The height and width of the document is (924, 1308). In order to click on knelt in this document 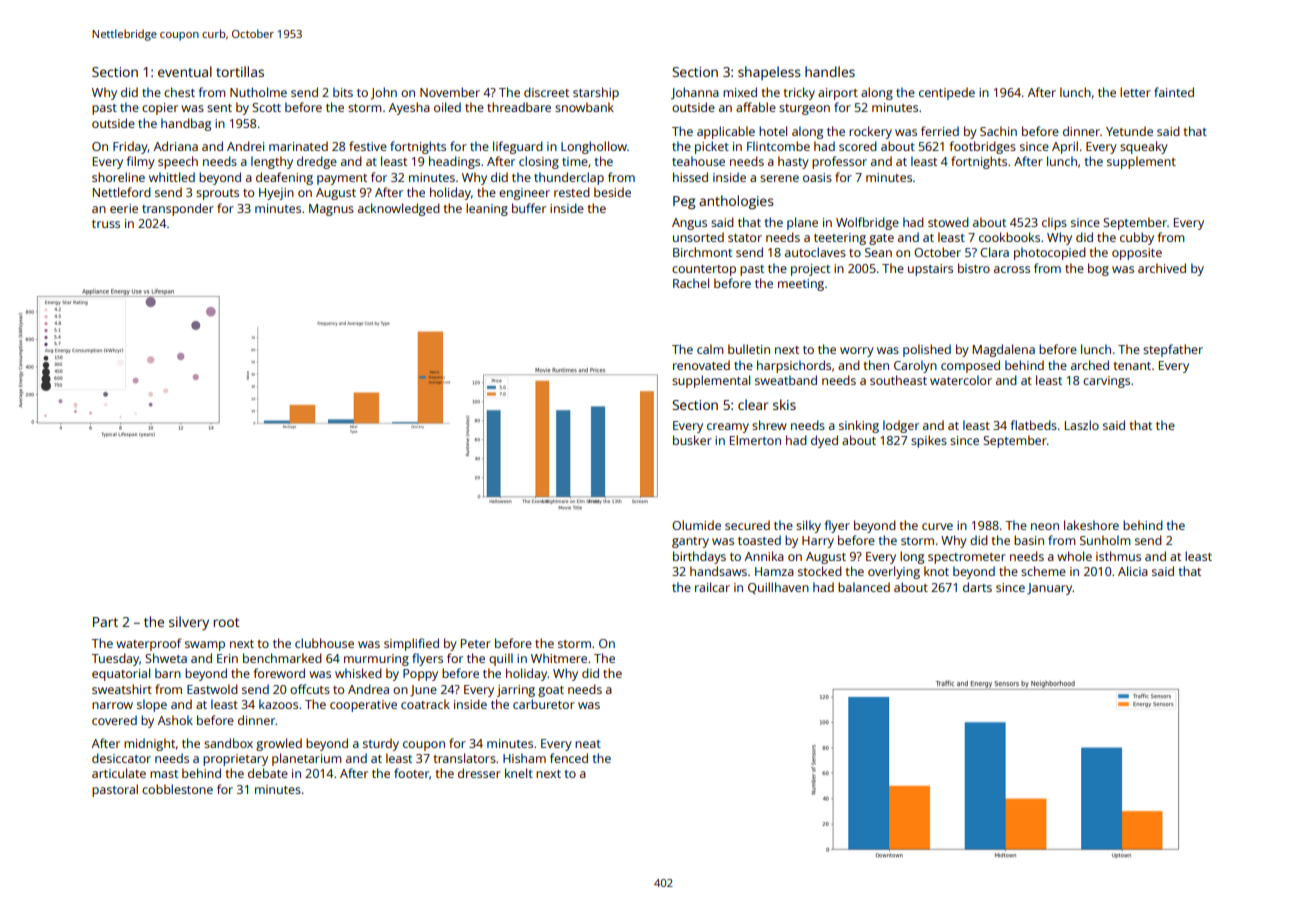, I will do `click(519, 773)`.
